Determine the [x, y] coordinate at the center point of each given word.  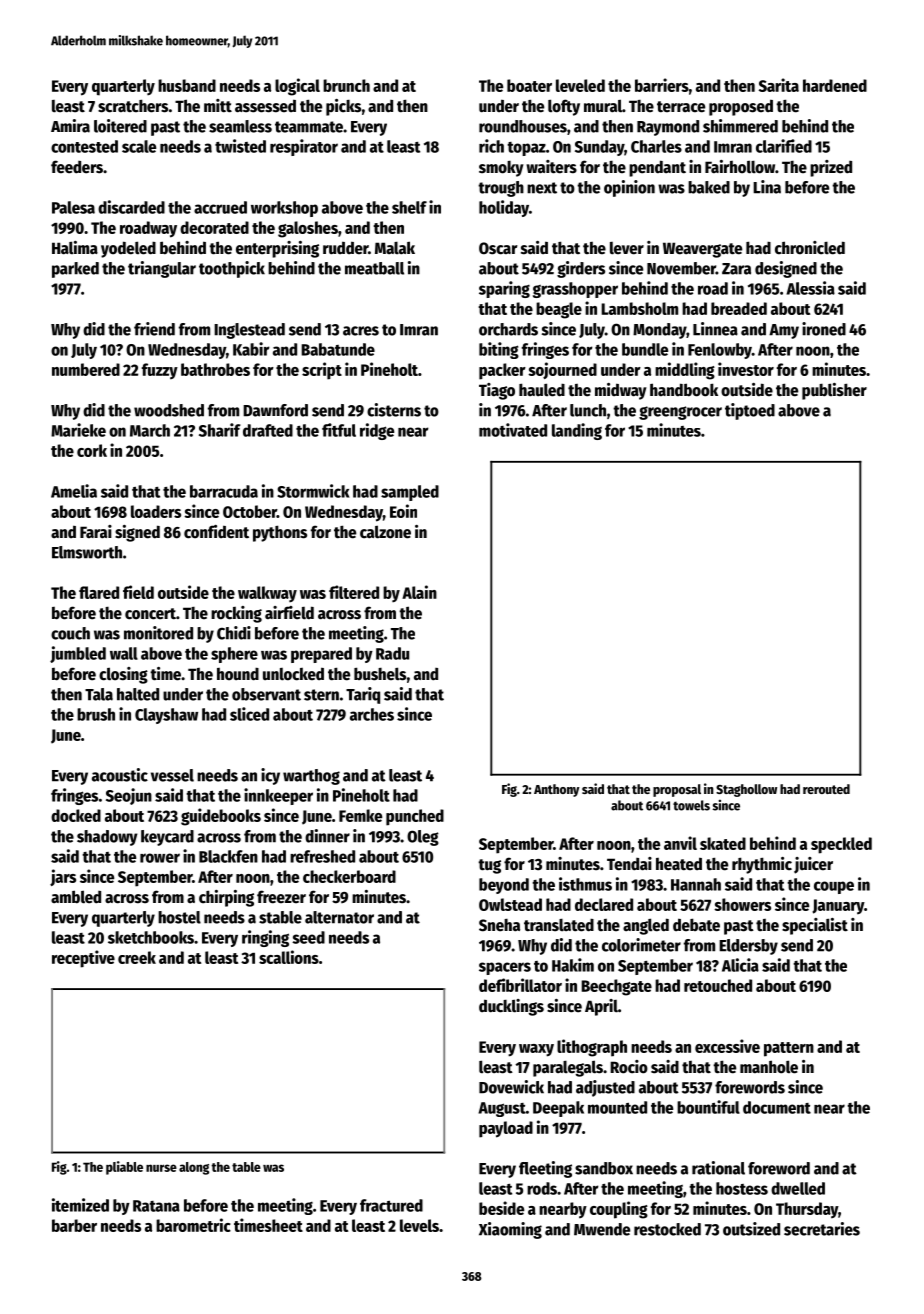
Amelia [74, 491]
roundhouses [523, 126]
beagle [559, 310]
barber [74, 1225]
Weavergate [702, 250]
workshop [284, 209]
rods [542, 1188]
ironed [824, 329]
